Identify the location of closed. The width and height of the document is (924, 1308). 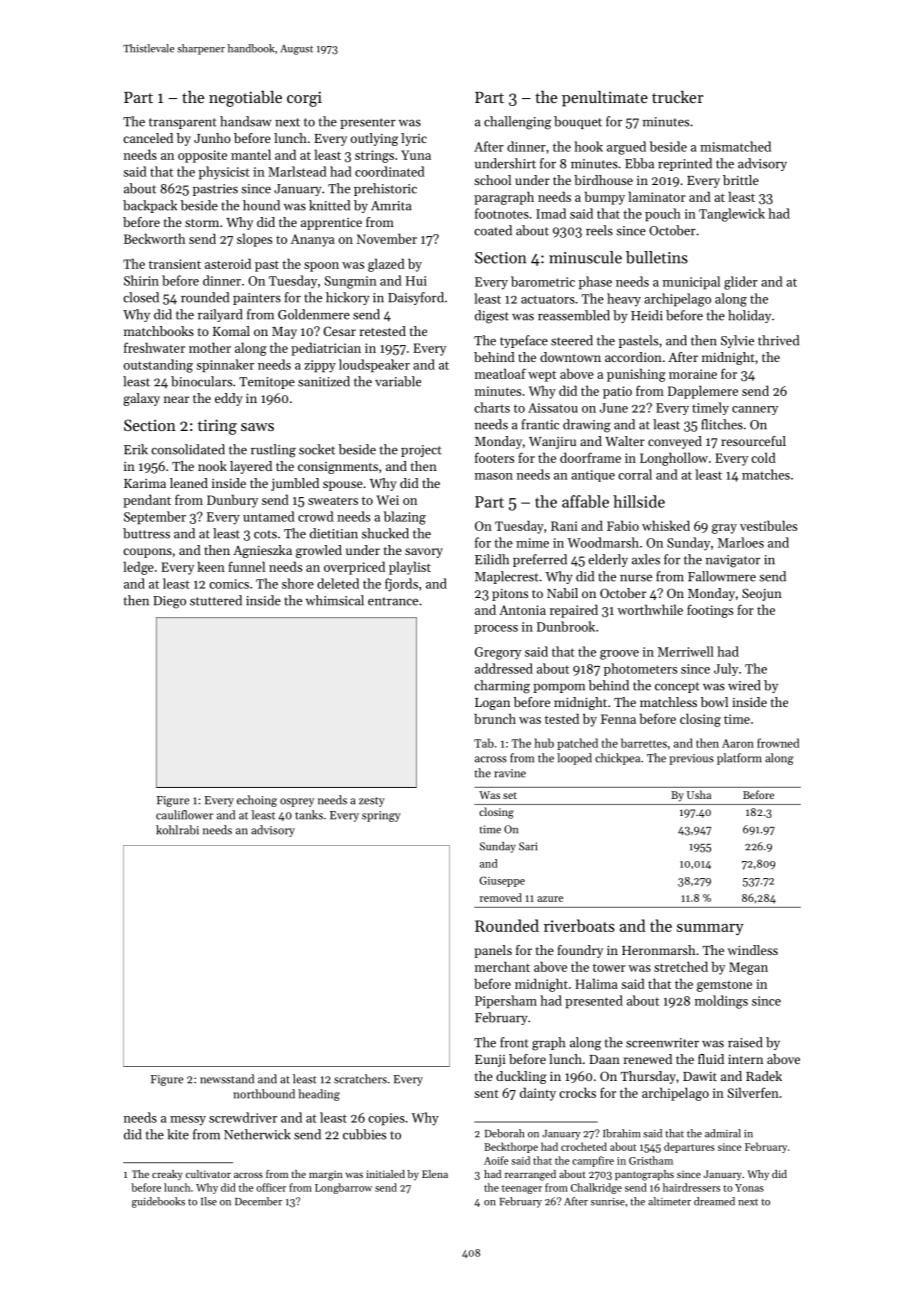
(141, 297).
